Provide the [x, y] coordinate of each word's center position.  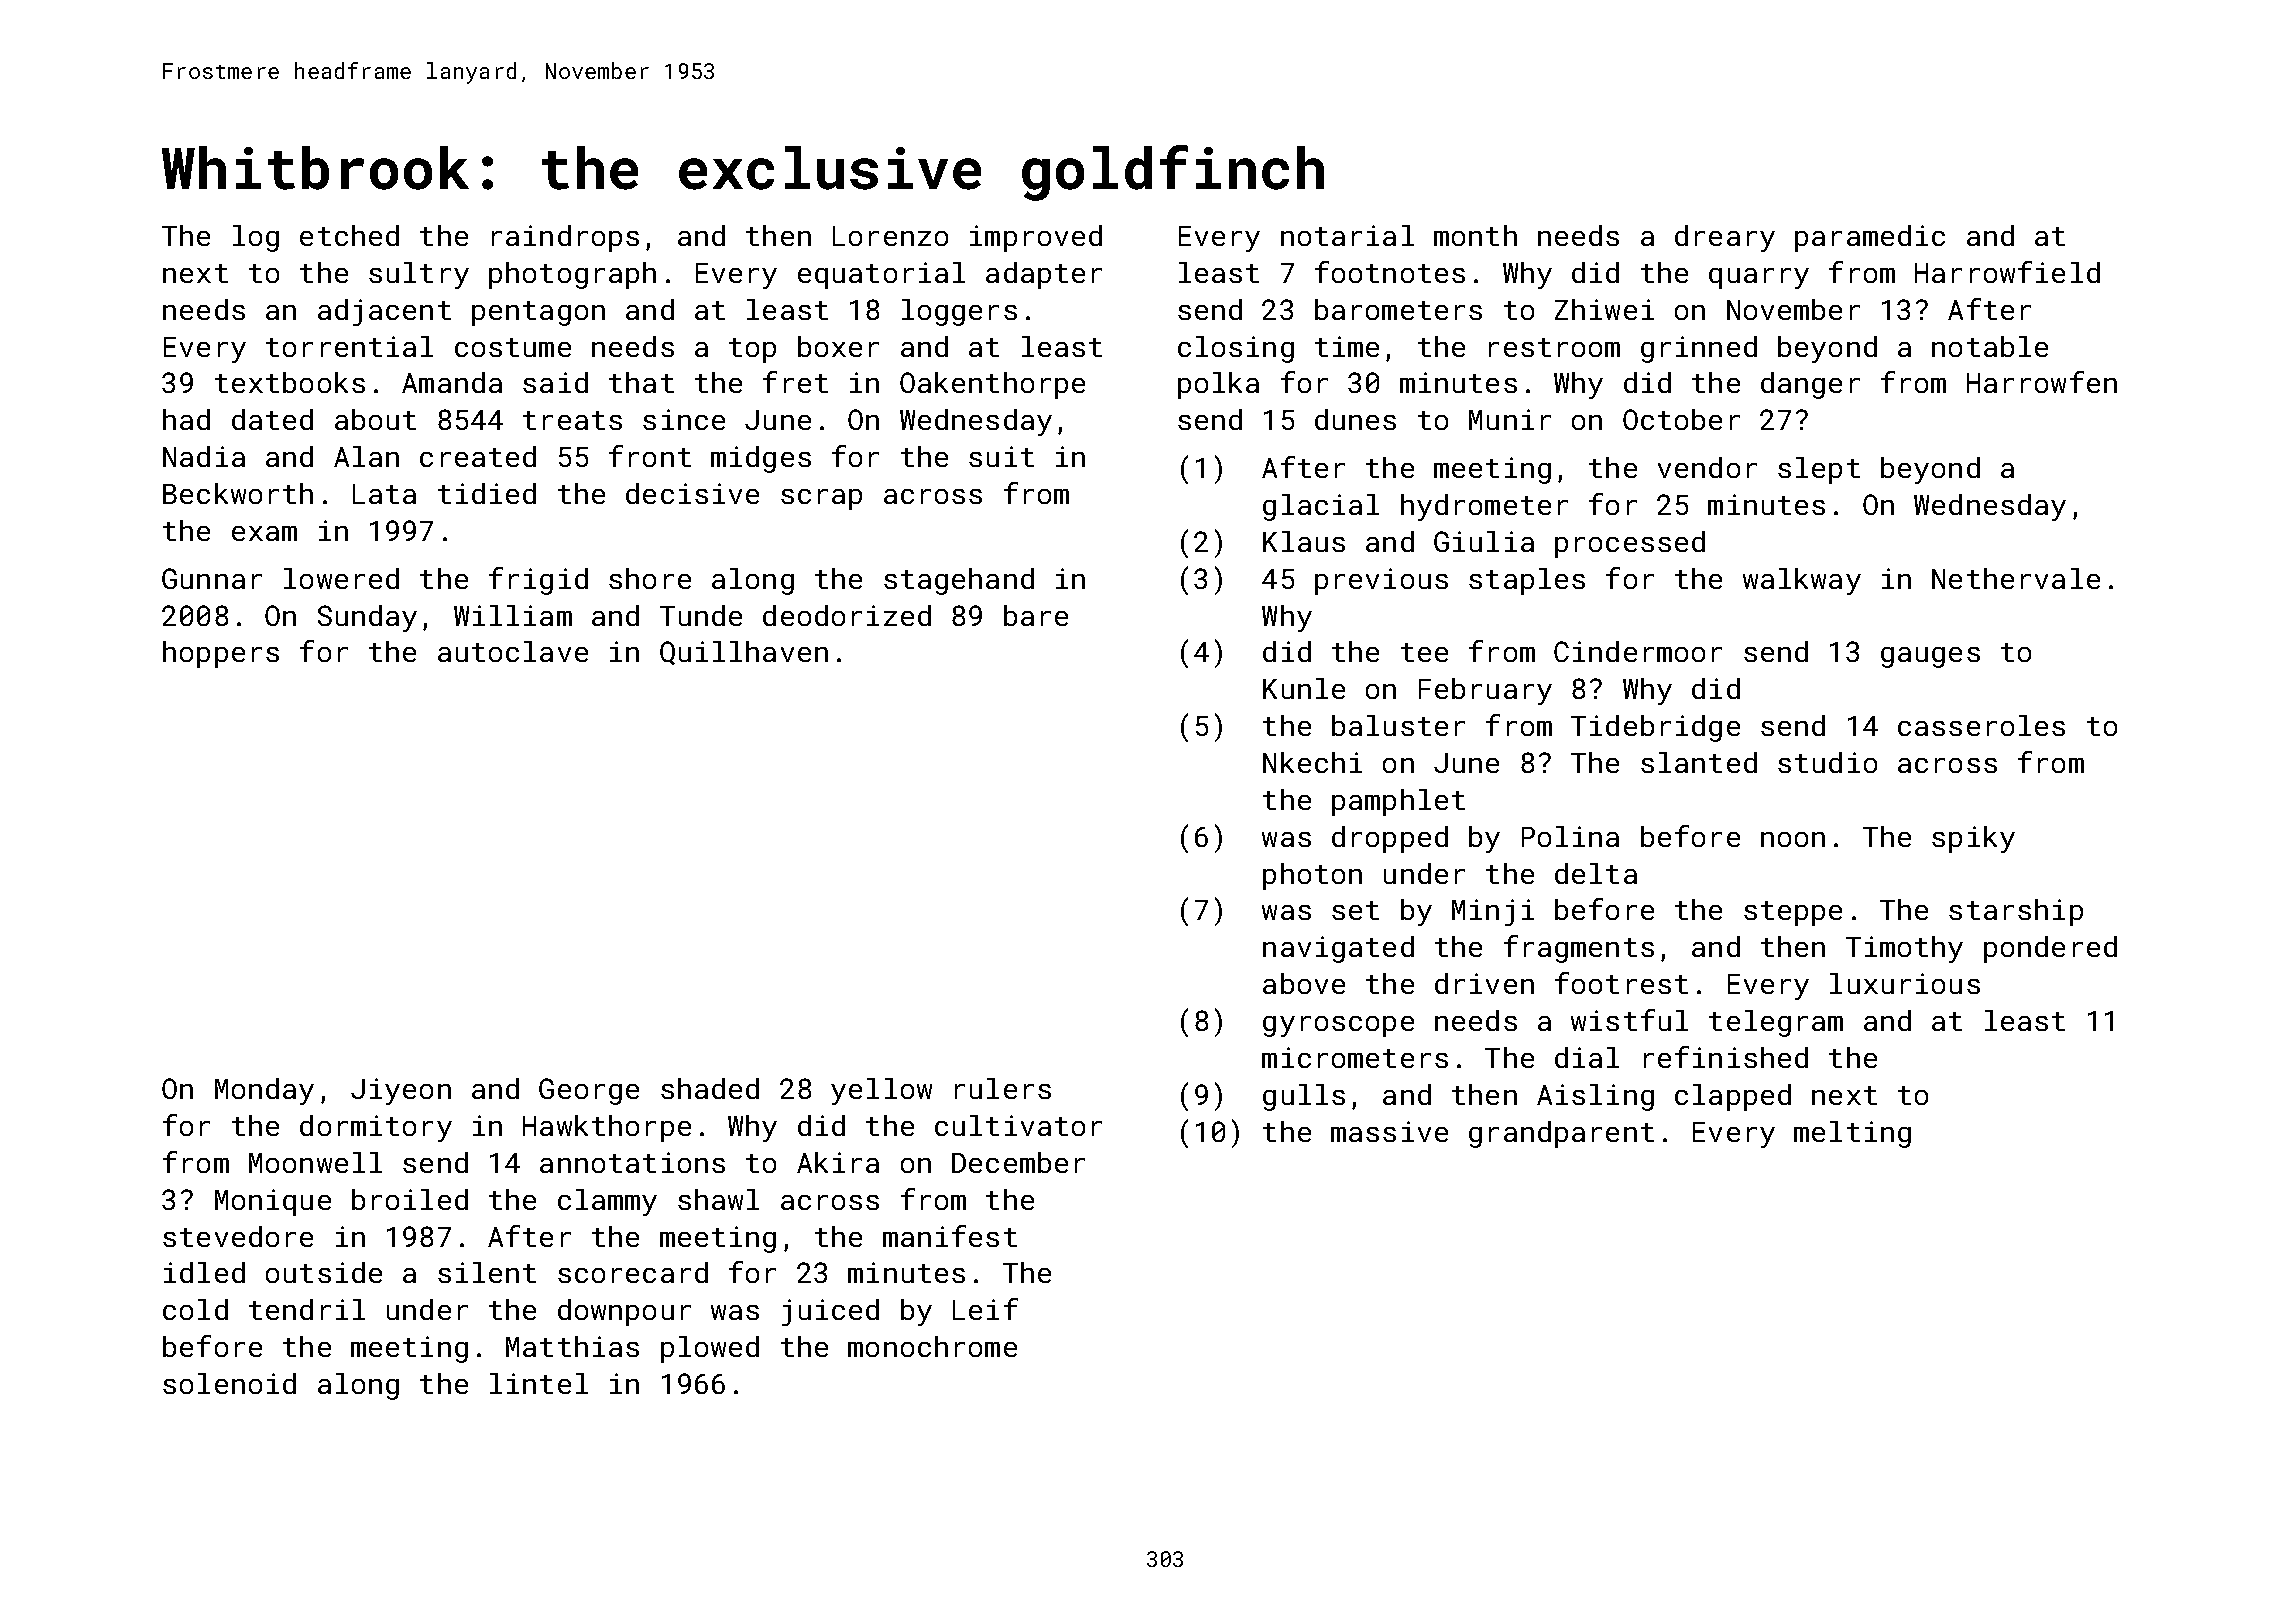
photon [1312, 876]
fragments [1579, 949]
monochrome [932, 1346]
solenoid [229, 1383]
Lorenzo [890, 236]
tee [1424, 652]
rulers [1003, 1088]
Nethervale [2016, 578]
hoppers [221, 654]
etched [349, 235]
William [513, 615]
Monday [264, 1091]
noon [1793, 839]
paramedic [1870, 238]
